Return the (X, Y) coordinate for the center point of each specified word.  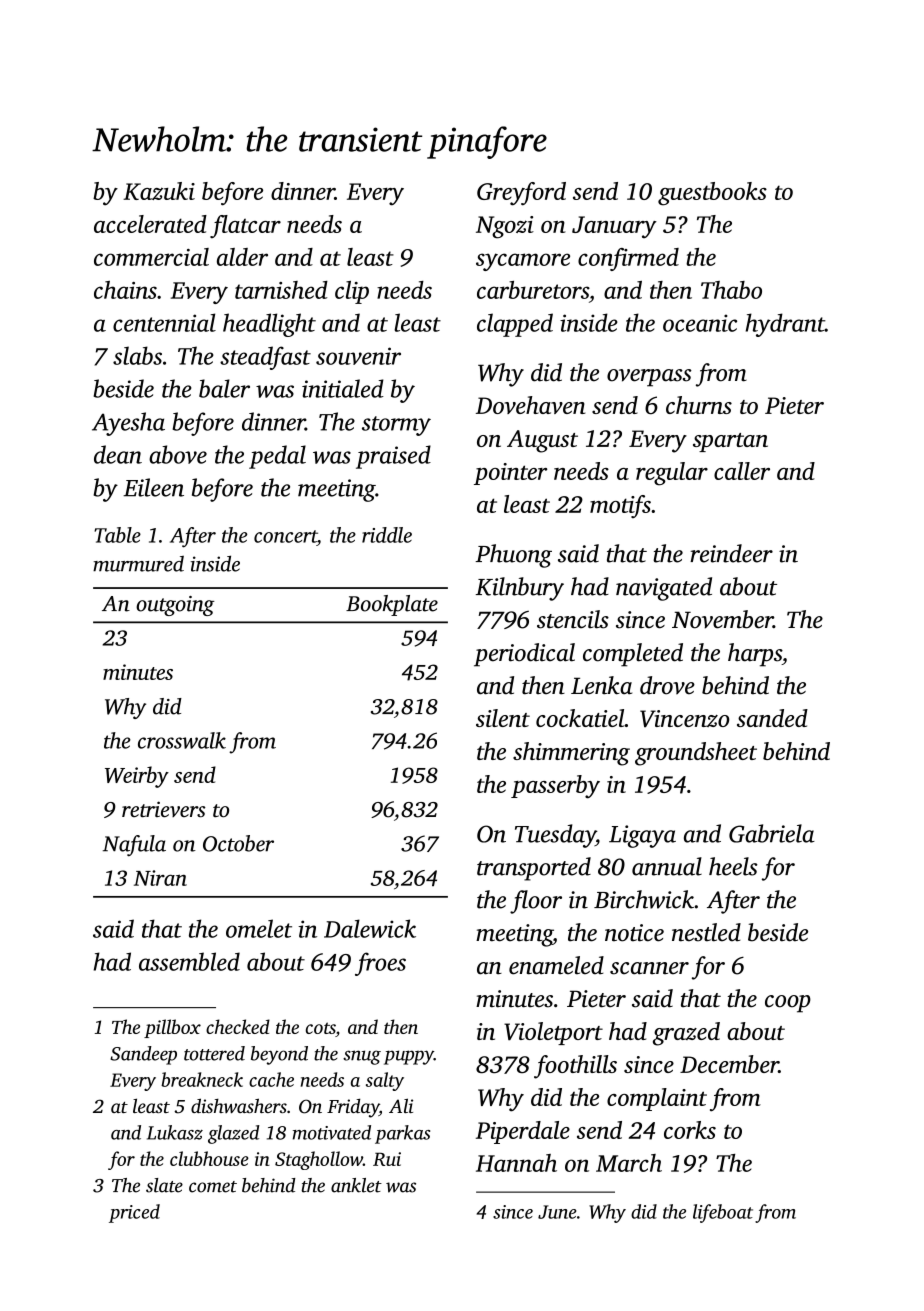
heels (733, 866)
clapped (515, 325)
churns (699, 405)
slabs (137, 355)
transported (534, 869)
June (557, 1212)
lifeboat (723, 1213)
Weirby (137, 777)
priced (134, 1213)
